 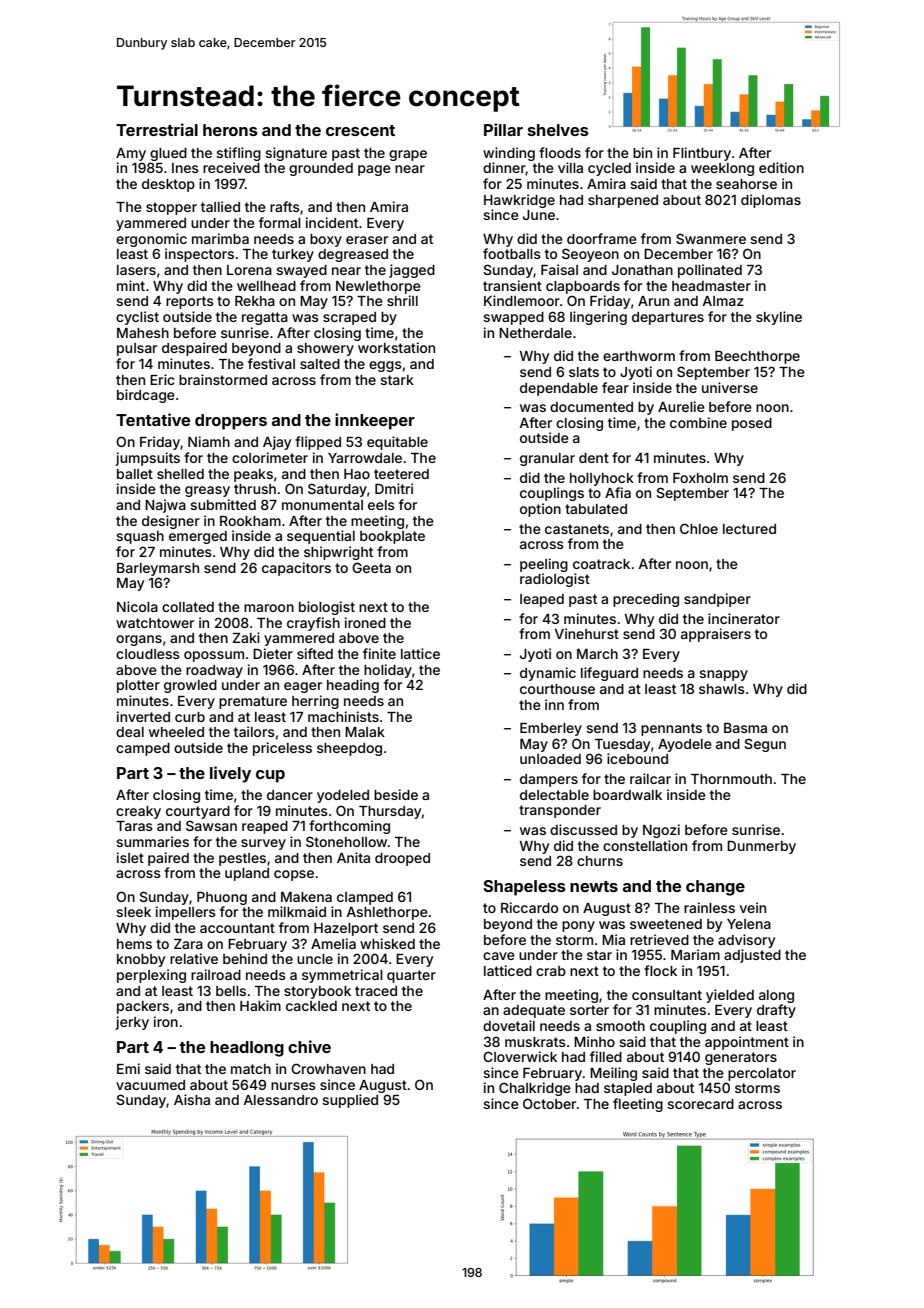 I want to click on creaky, so click(x=138, y=812).
